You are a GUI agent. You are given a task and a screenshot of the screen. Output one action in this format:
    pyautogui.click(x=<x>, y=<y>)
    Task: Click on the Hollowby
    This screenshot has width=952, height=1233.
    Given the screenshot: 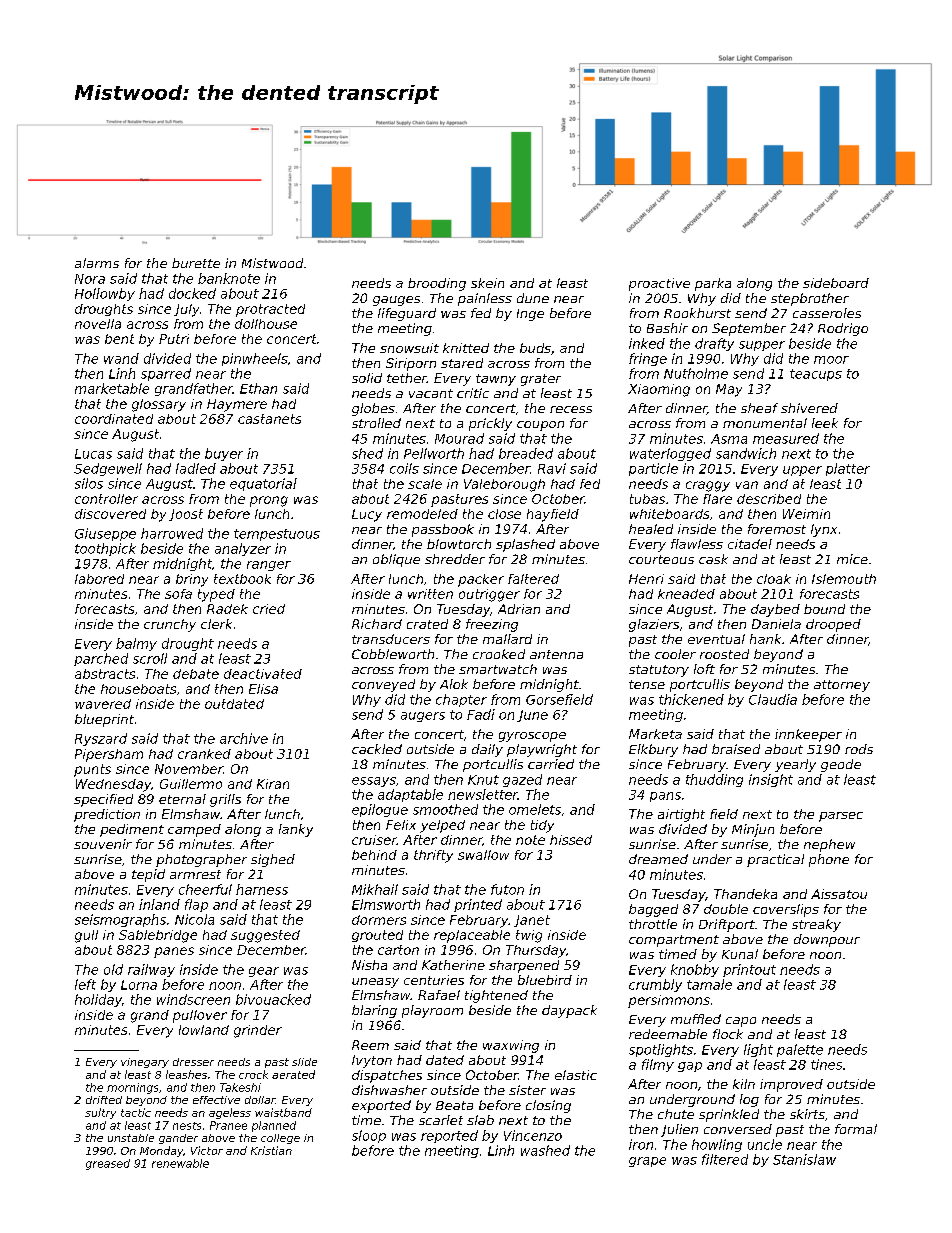 What is the action you would take?
    pyautogui.click(x=105, y=294)
